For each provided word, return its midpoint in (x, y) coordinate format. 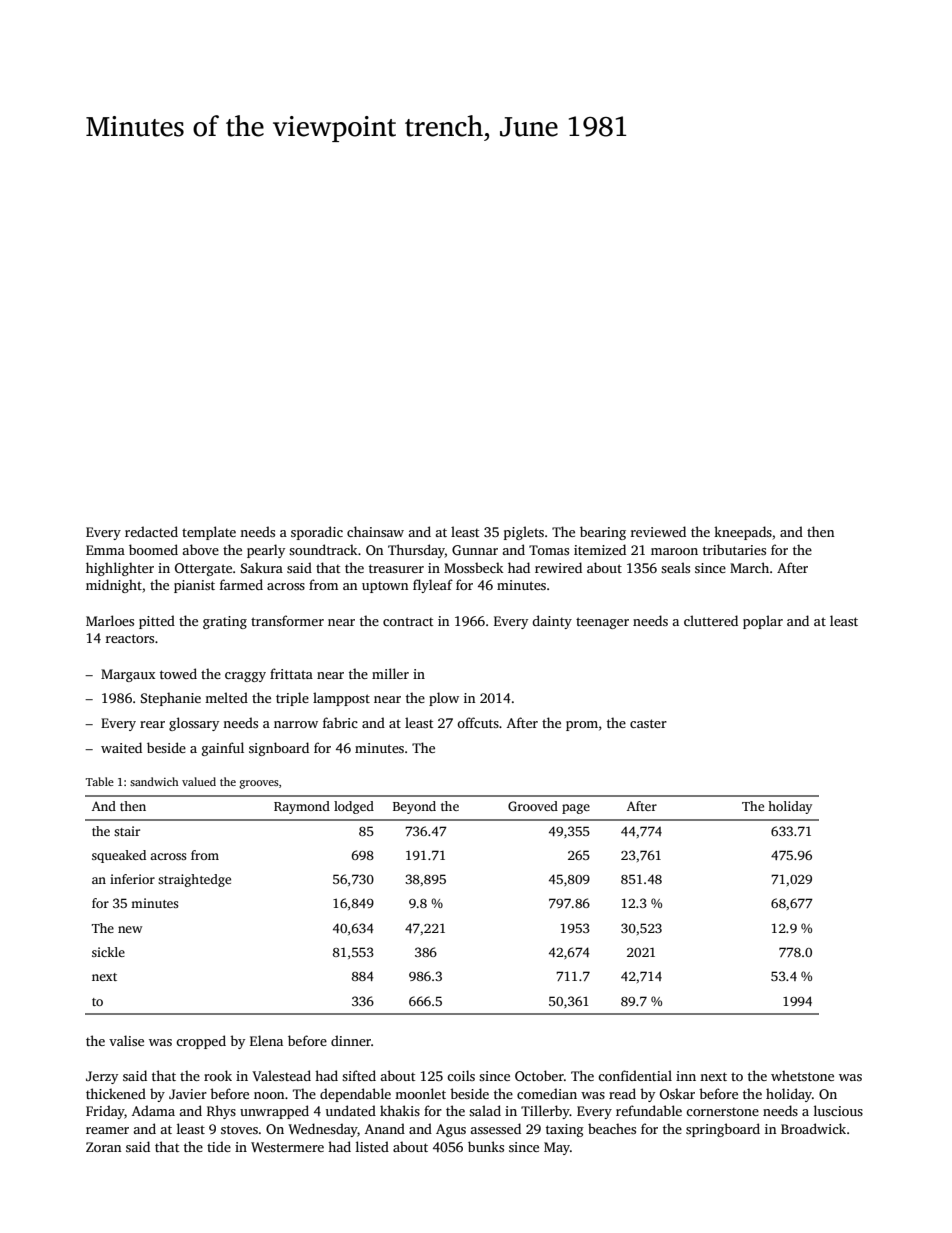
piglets (524, 533)
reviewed (658, 531)
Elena (266, 1040)
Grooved (533, 806)
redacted (151, 531)
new (130, 929)
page (576, 809)
